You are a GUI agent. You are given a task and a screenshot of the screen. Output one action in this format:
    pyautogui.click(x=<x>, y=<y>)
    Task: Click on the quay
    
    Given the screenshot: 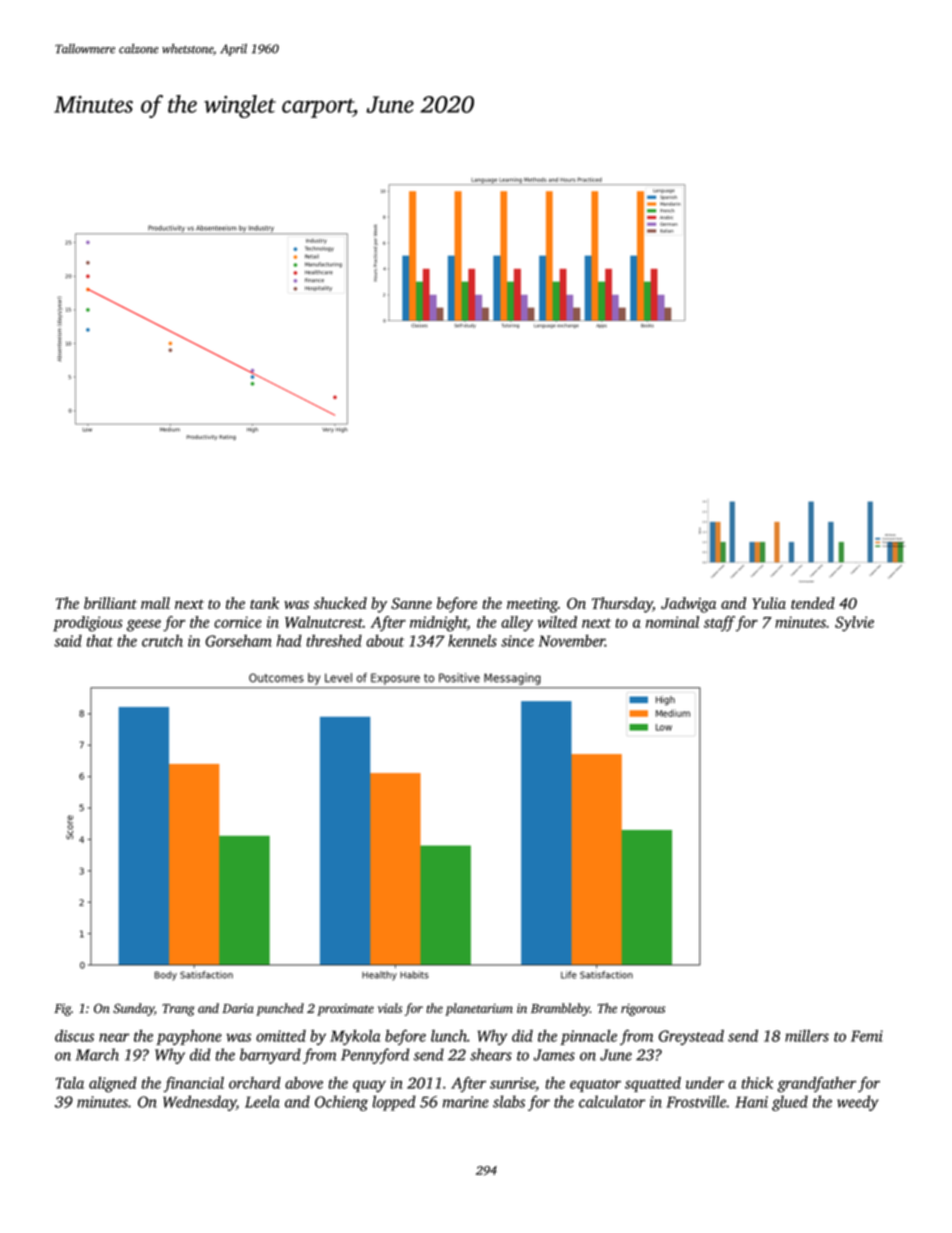 What is the action you would take?
    pyautogui.click(x=369, y=1086)
